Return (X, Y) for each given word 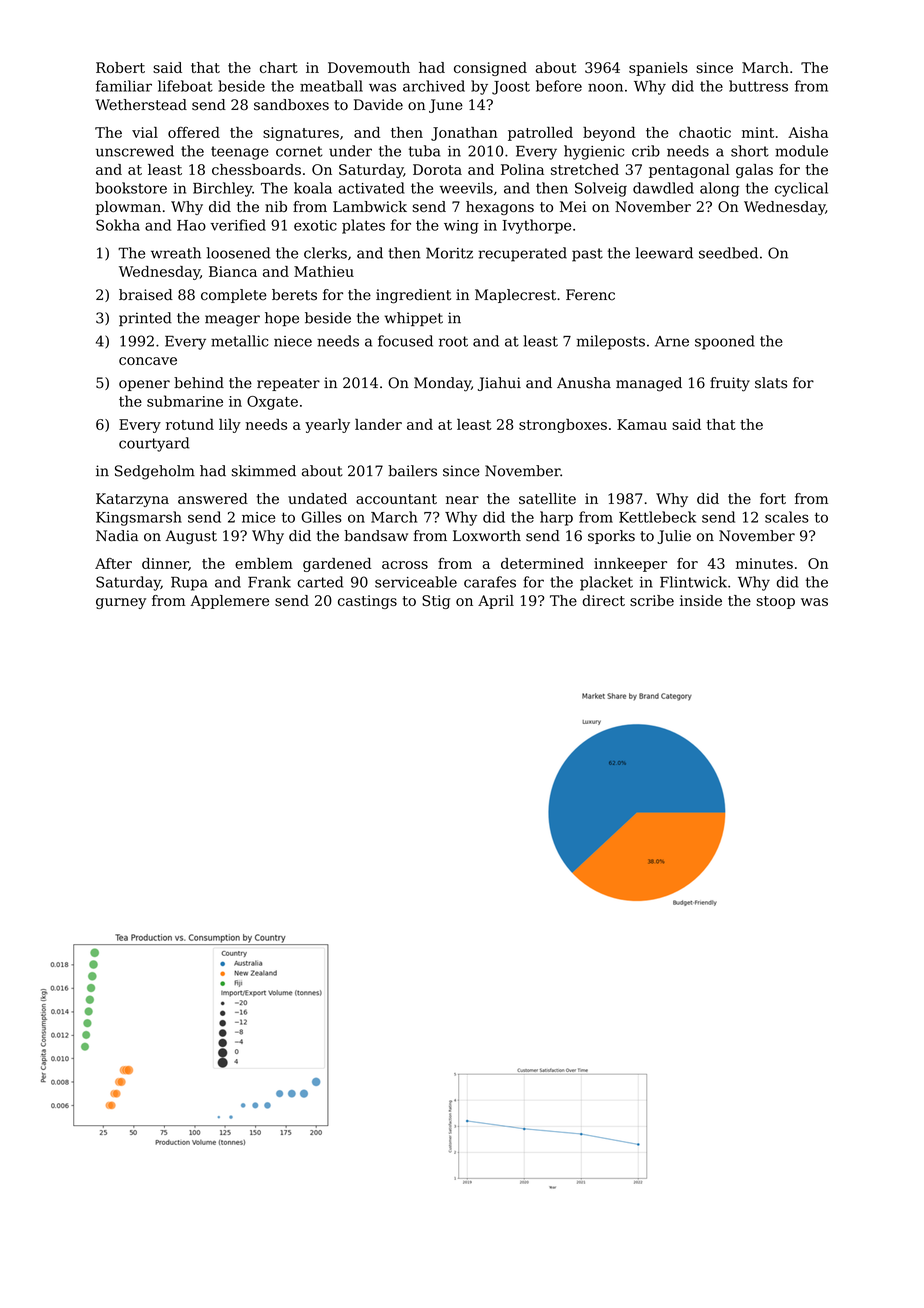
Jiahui (499, 384)
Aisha (808, 132)
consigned (490, 69)
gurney (121, 603)
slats (771, 383)
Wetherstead (141, 105)
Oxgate (272, 403)
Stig (436, 602)
